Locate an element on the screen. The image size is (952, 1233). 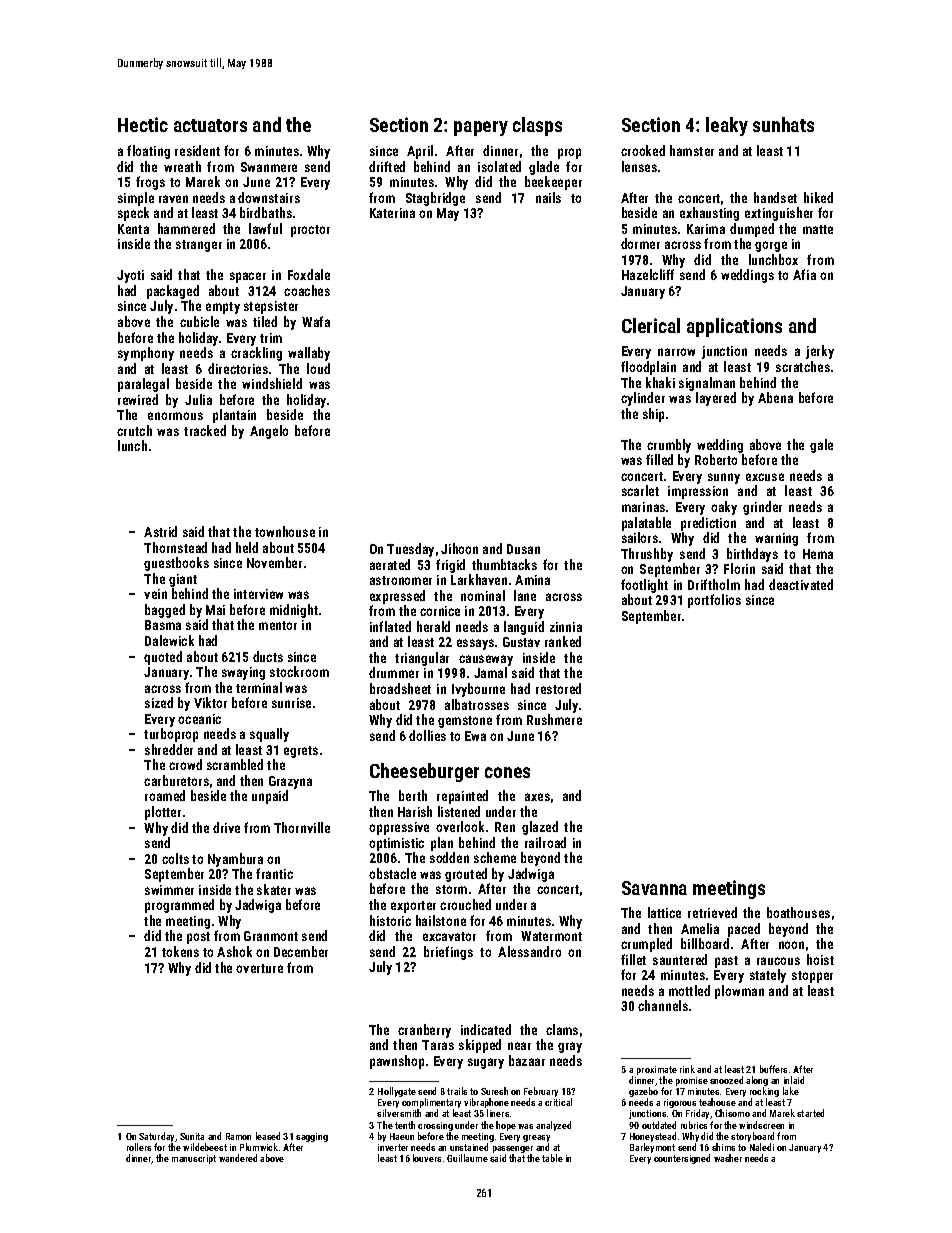
essays is located at coordinates (475, 644).
